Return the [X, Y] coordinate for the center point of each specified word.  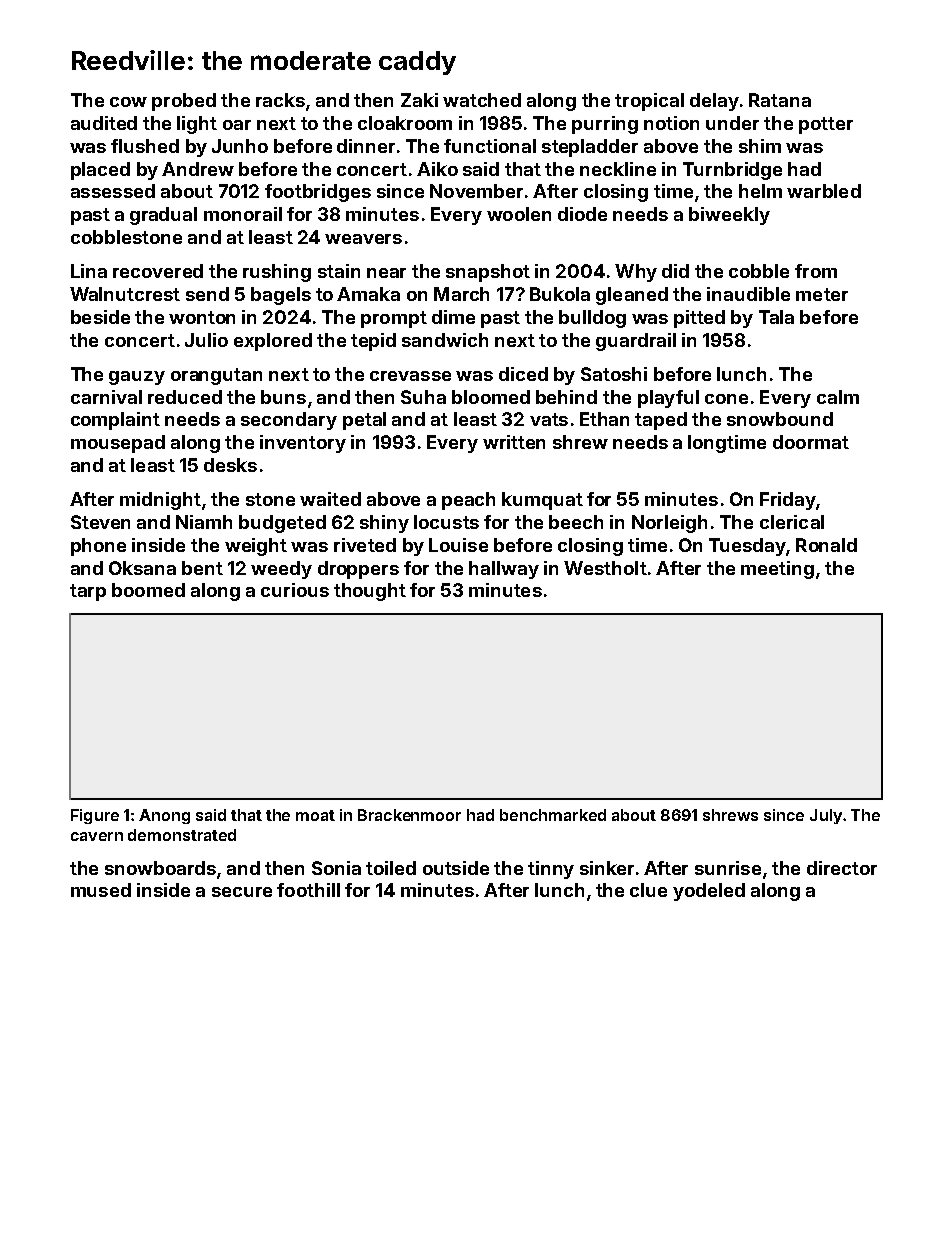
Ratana [780, 100]
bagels [281, 296]
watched [482, 100]
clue [648, 890]
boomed [148, 590]
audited [104, 123]
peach [468, 501]
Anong [164, 816]
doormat [811, 442]
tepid [373, 342]
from [816, 271]
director [842, 868]
